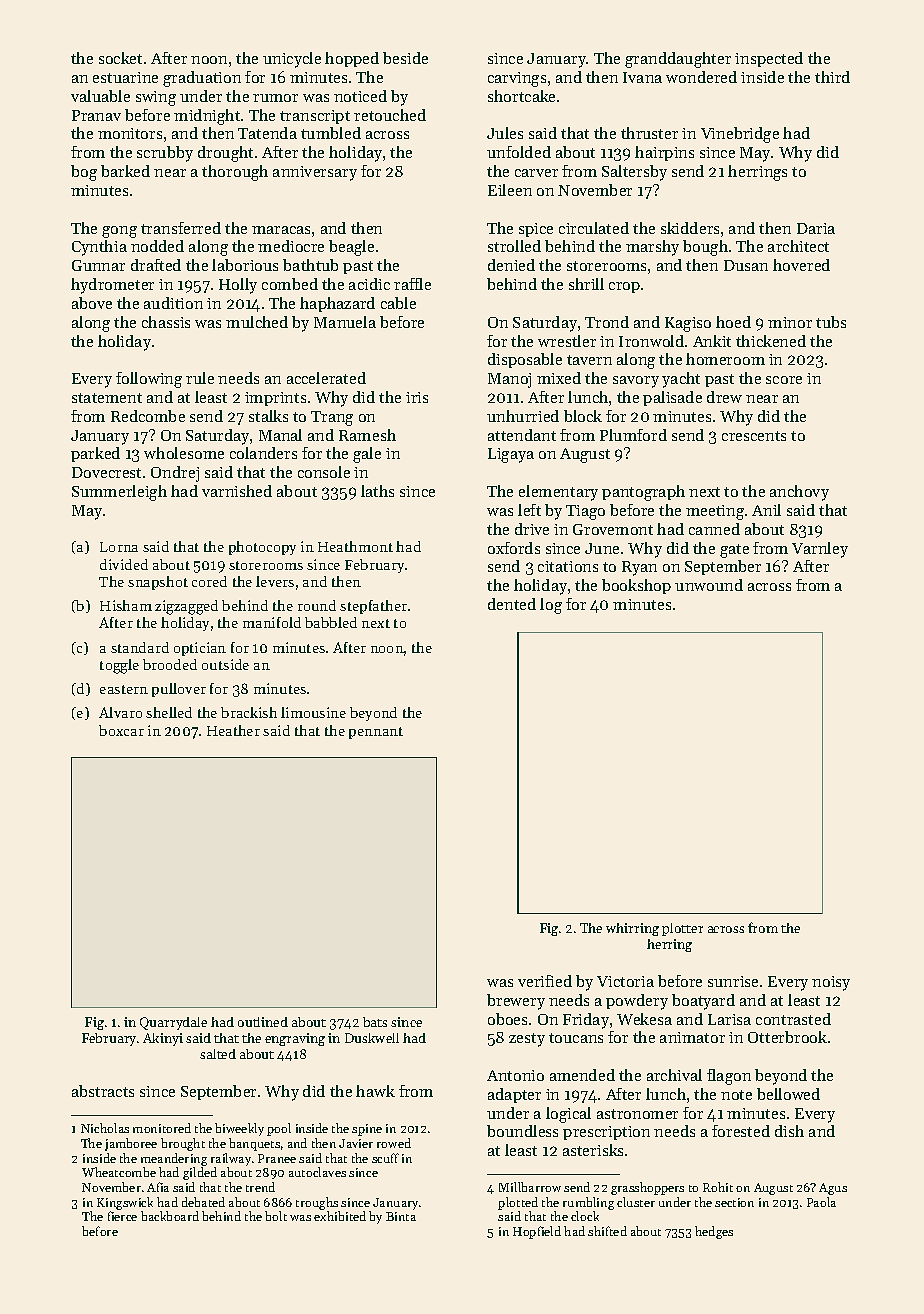 The width and height of the screenshot is (924, 1314). I want to click on salted, so click(218, 1054).
